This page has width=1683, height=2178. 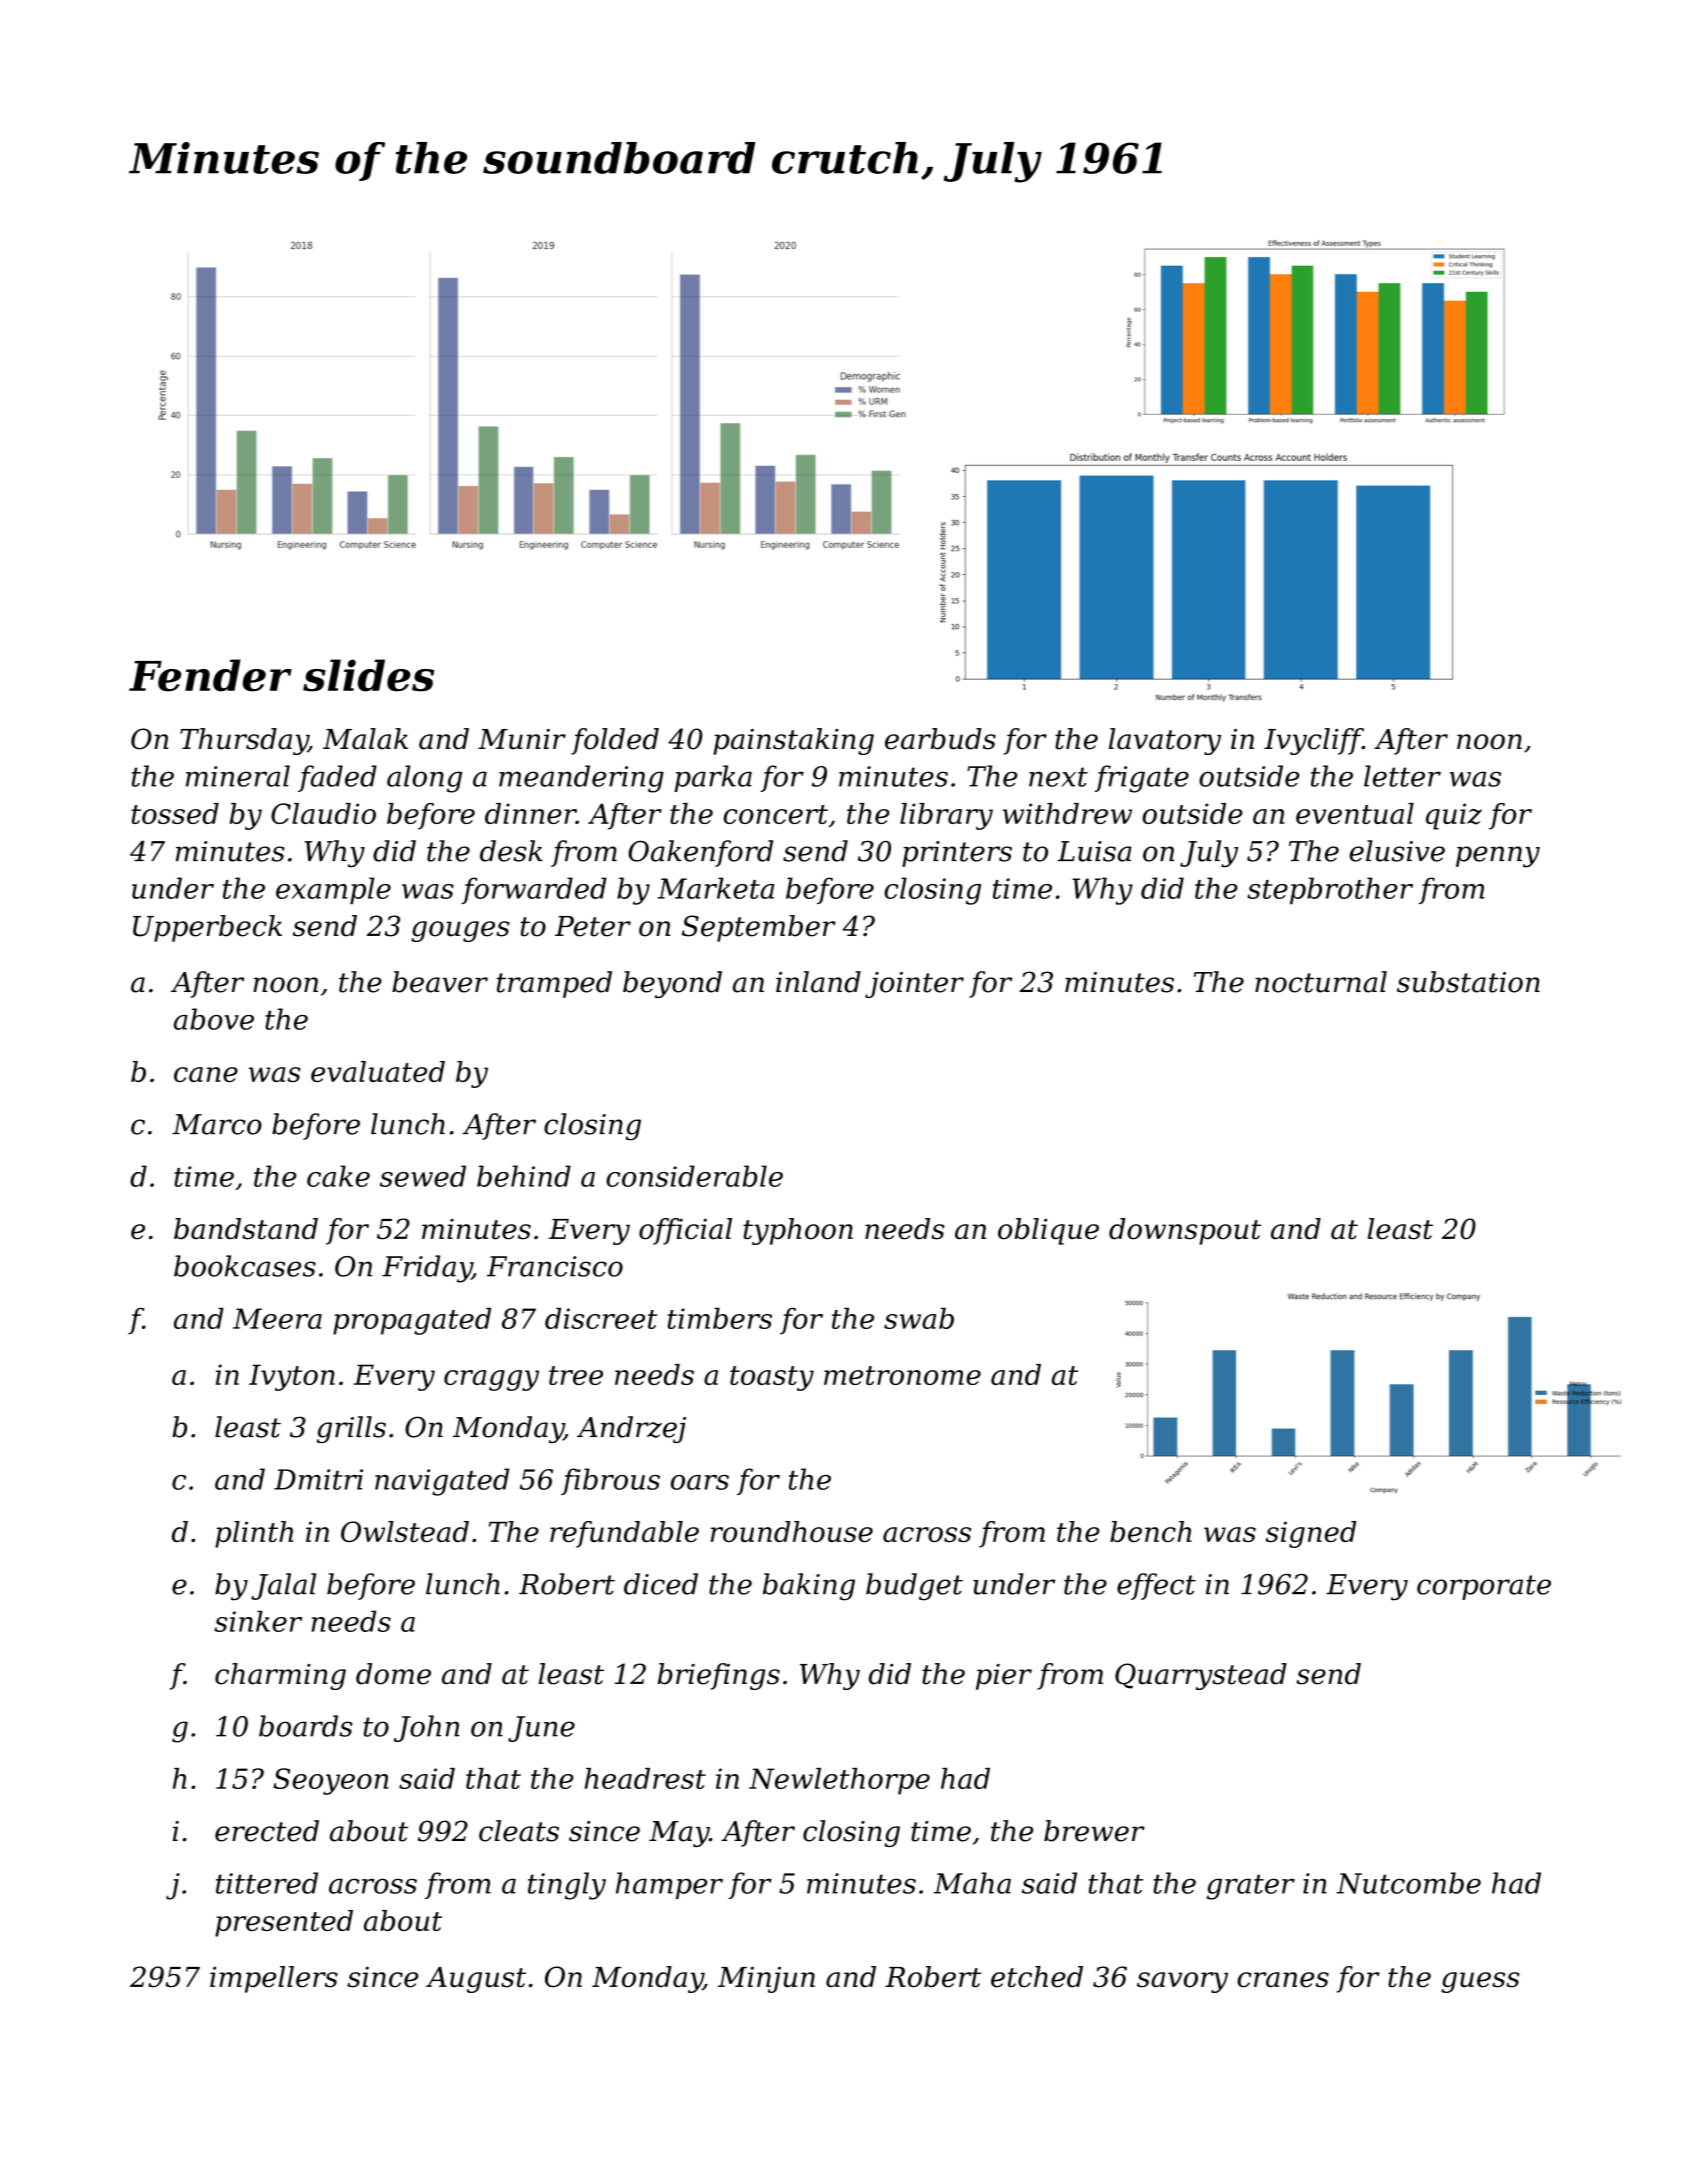 What do you see at coordinates (267, 1883) in the page?
I see `tittered` at bounding box center [267, 1883].
